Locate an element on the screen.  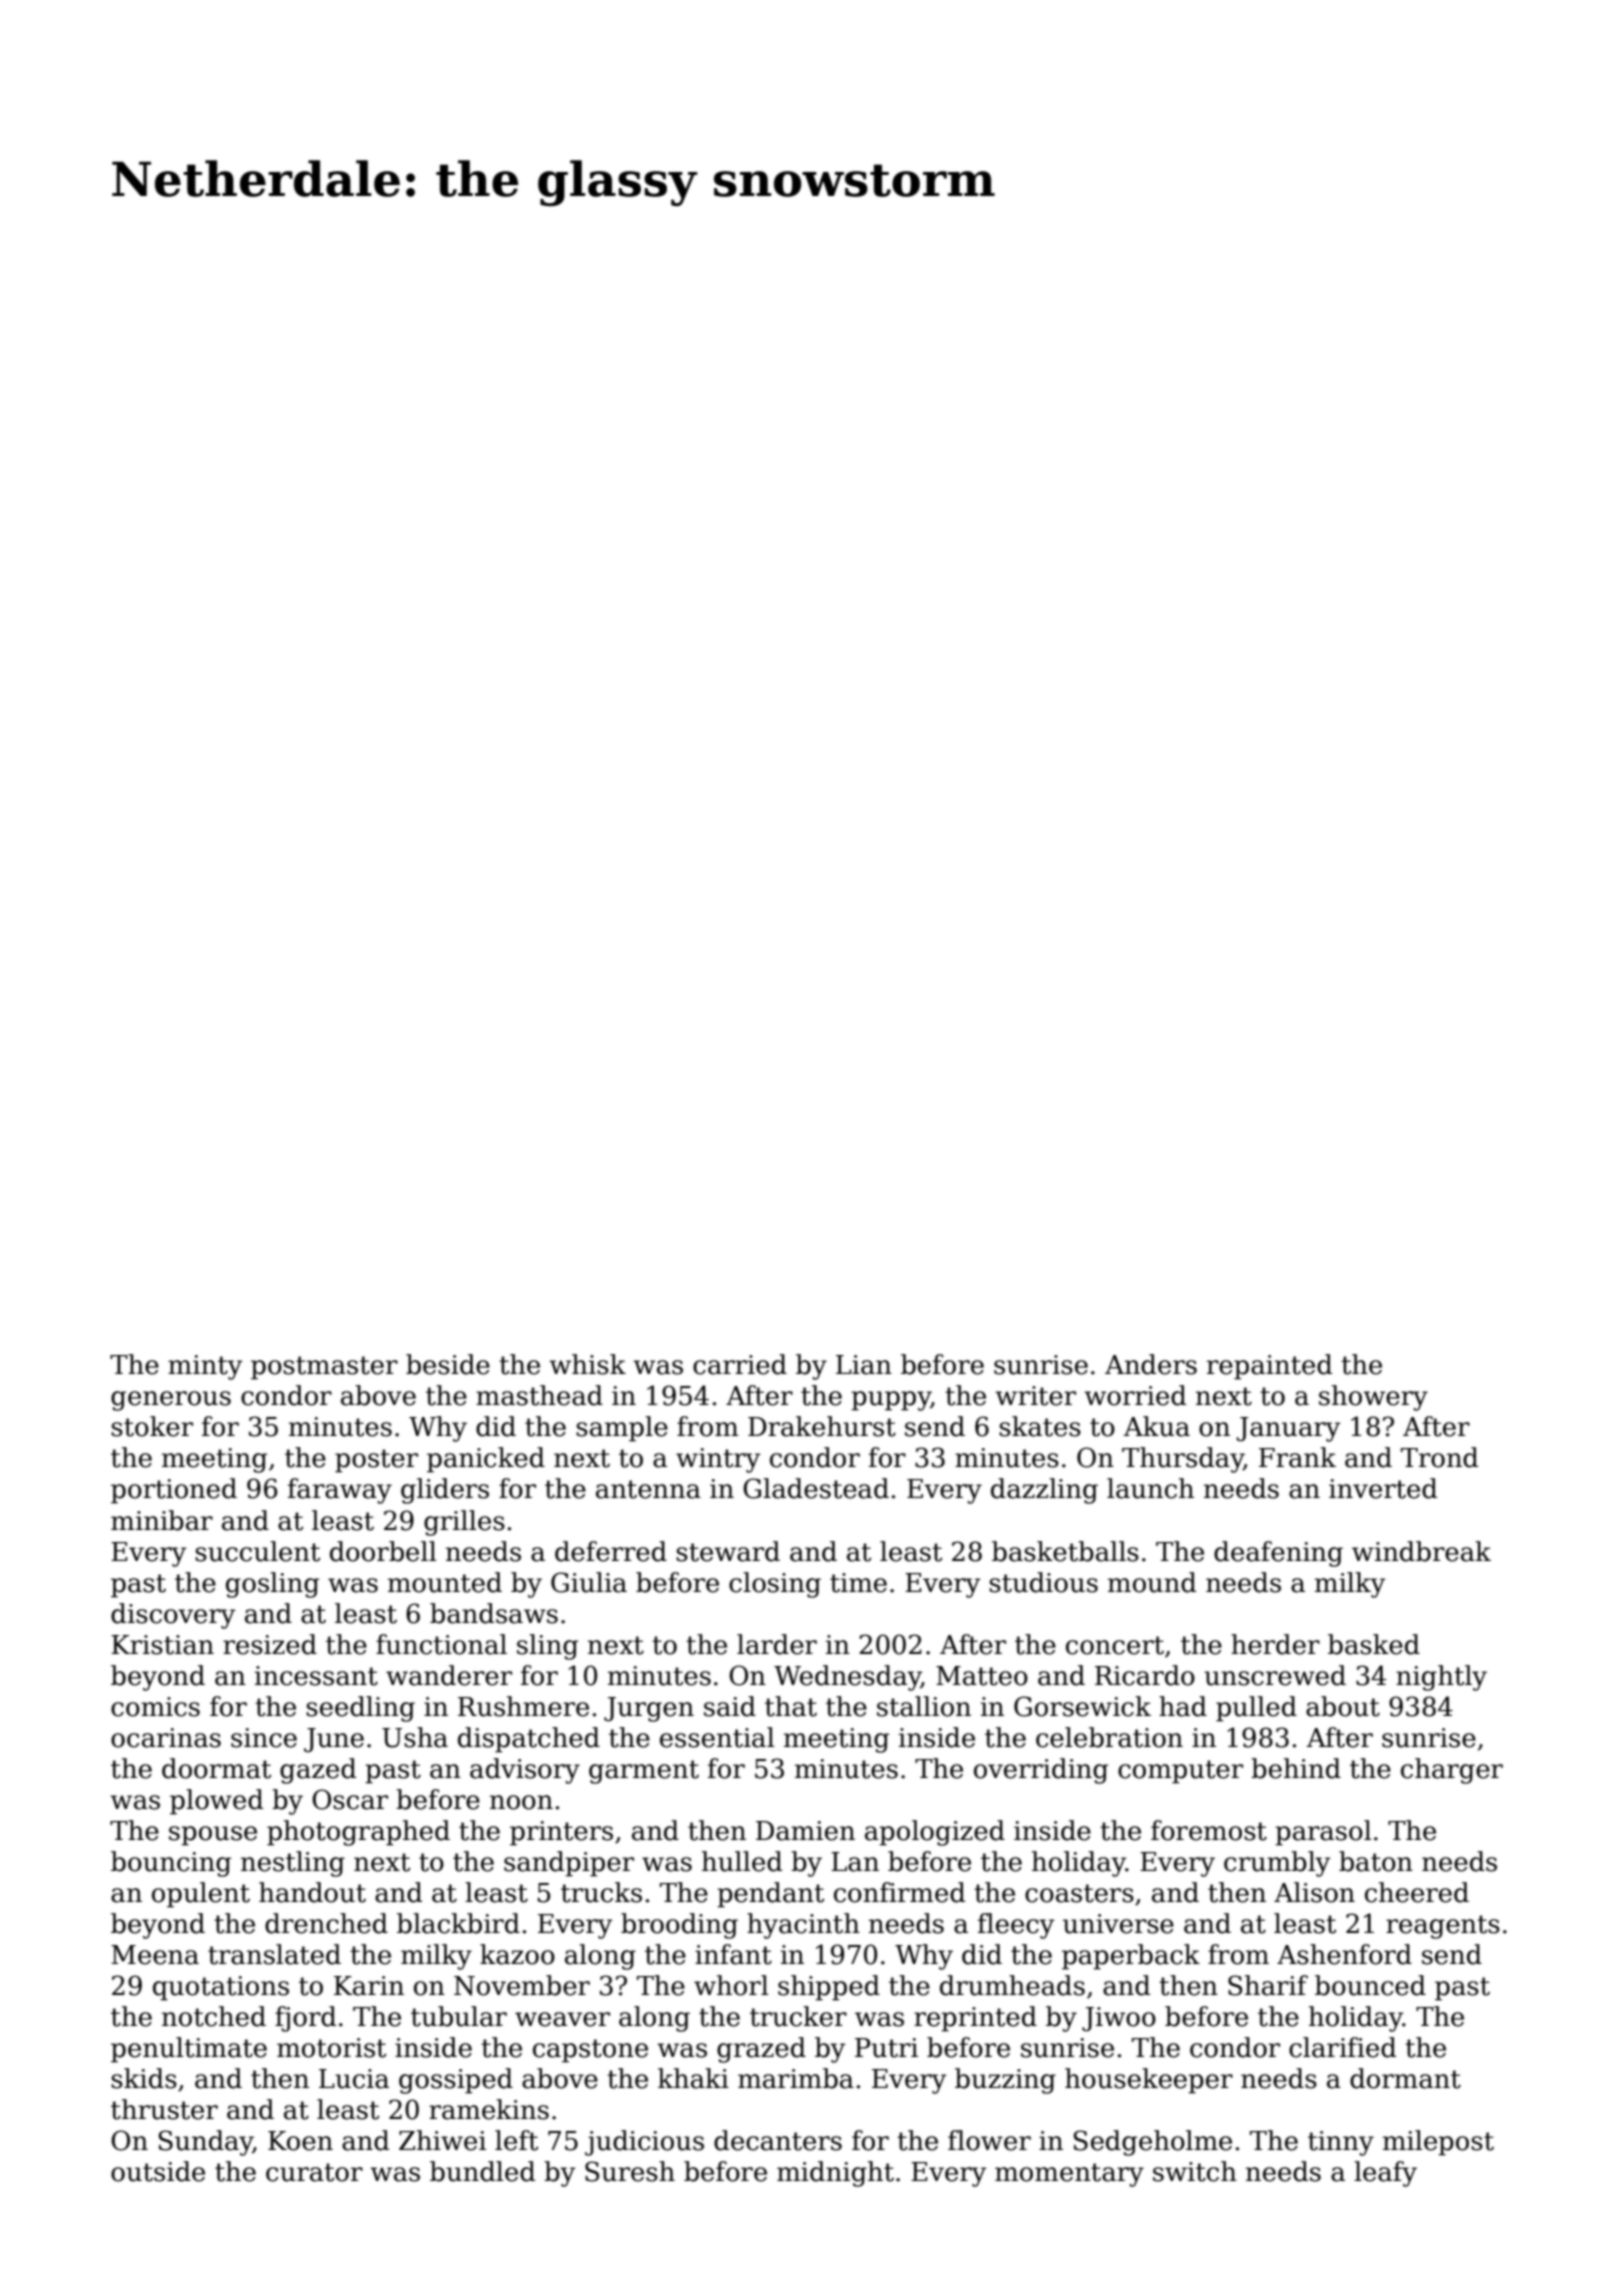
minty is located at coordinates (205, 1367).
